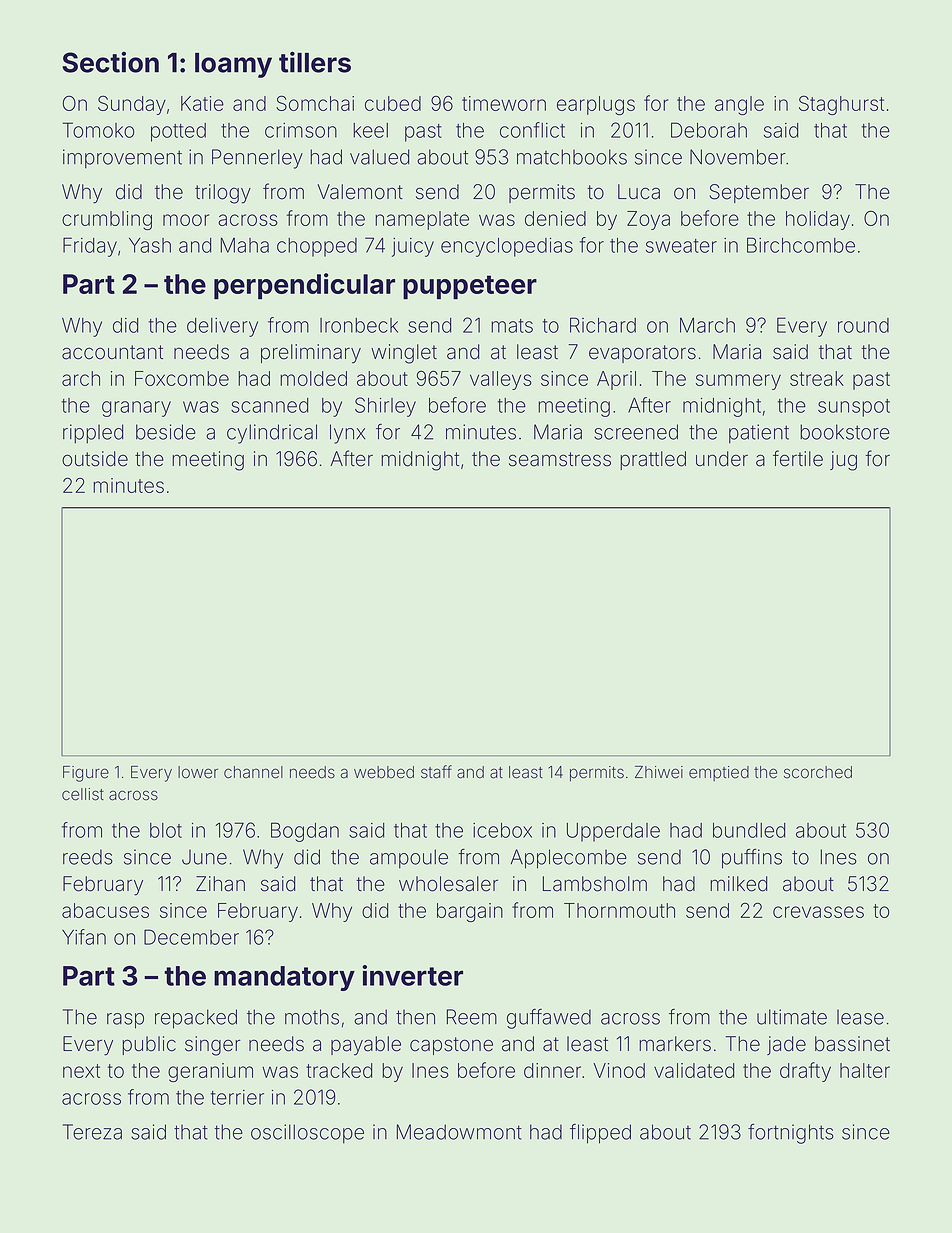 The width and height of the screenshot is (952, 1233). Describe the element at coordinates (92, 1132) in the screenshot. I see `Tereza` at that location.
